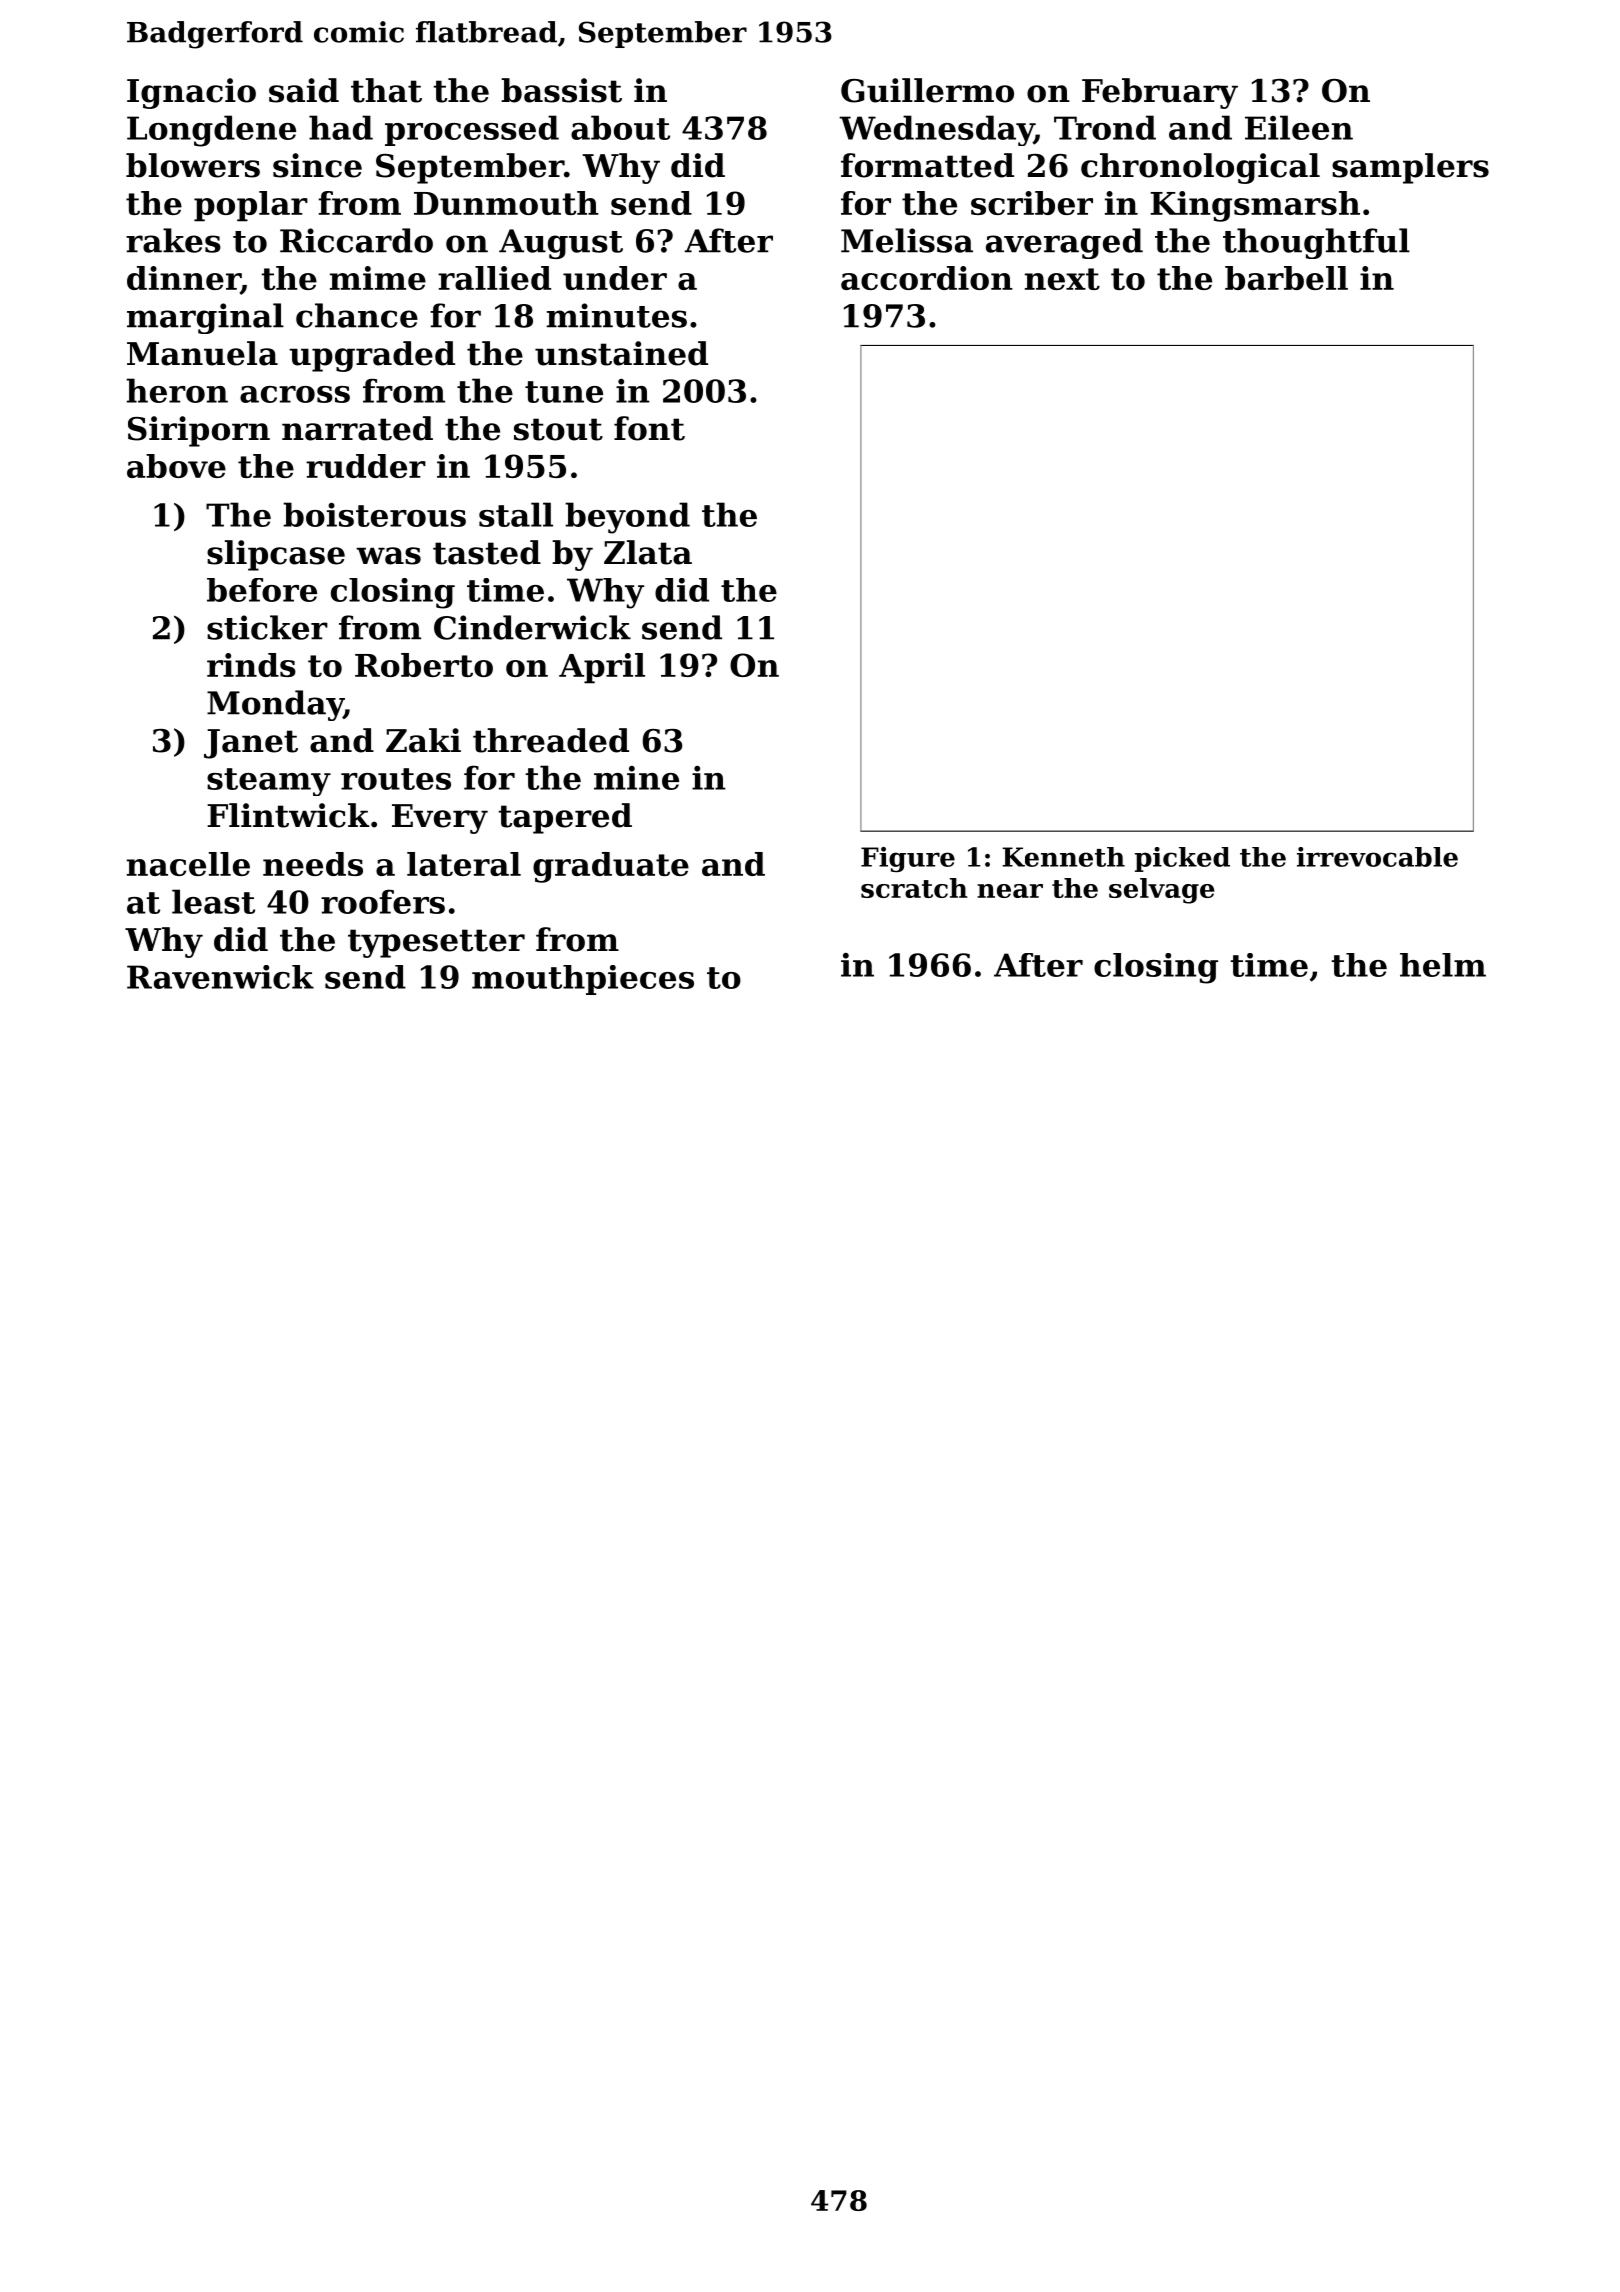  Describe the element at coordinates (1316, 243) in the screenshot. I see `thoughtful` at that location.
